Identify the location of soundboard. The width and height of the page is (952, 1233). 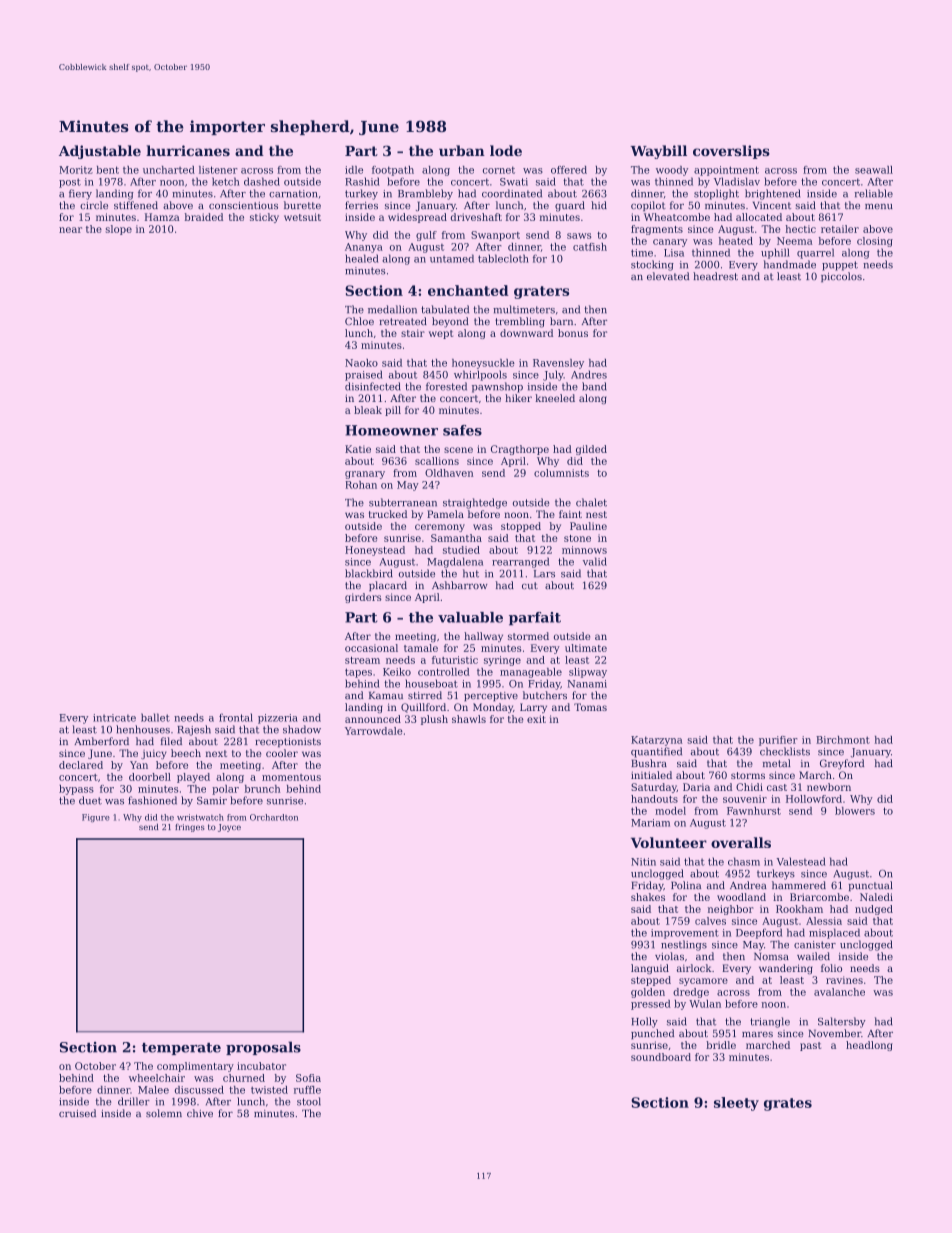
(661, 1057).
